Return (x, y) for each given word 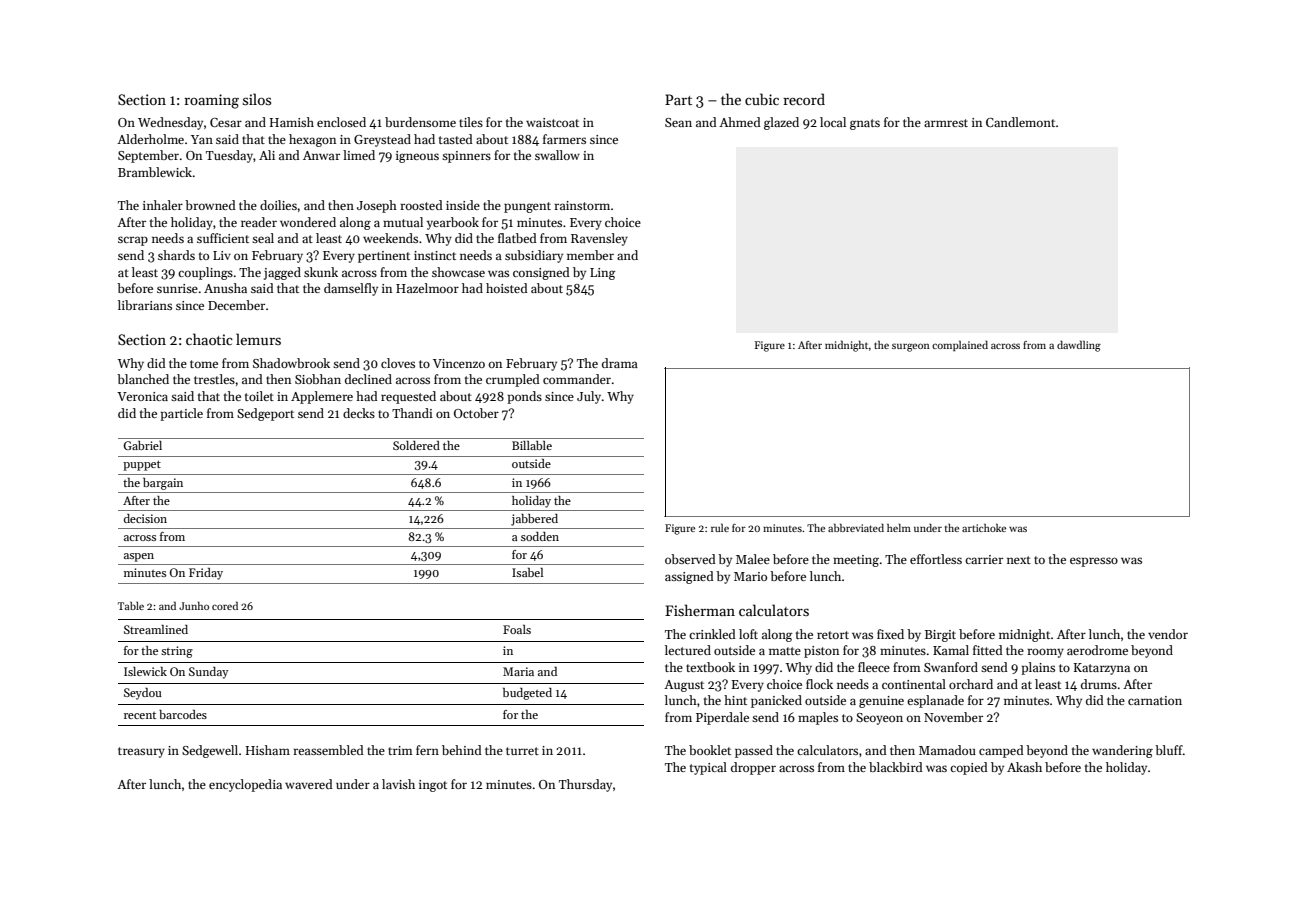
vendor (1168, 634)
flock (819, 684)
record (804, 99)
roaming (211, 101)
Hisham (268, 750)
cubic (762, 99)
